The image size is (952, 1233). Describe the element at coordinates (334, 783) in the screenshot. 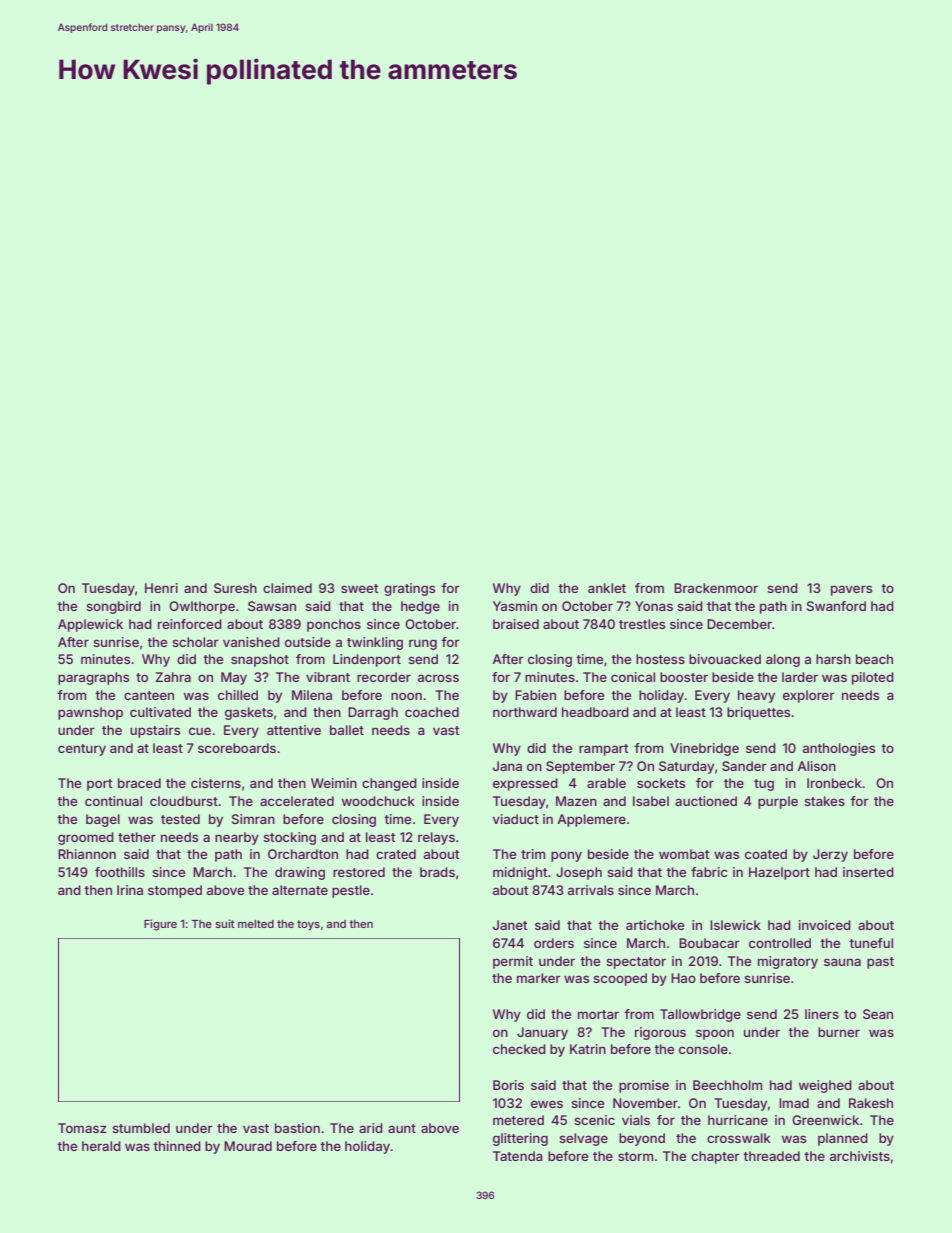

I see `Weimin` at that location.
